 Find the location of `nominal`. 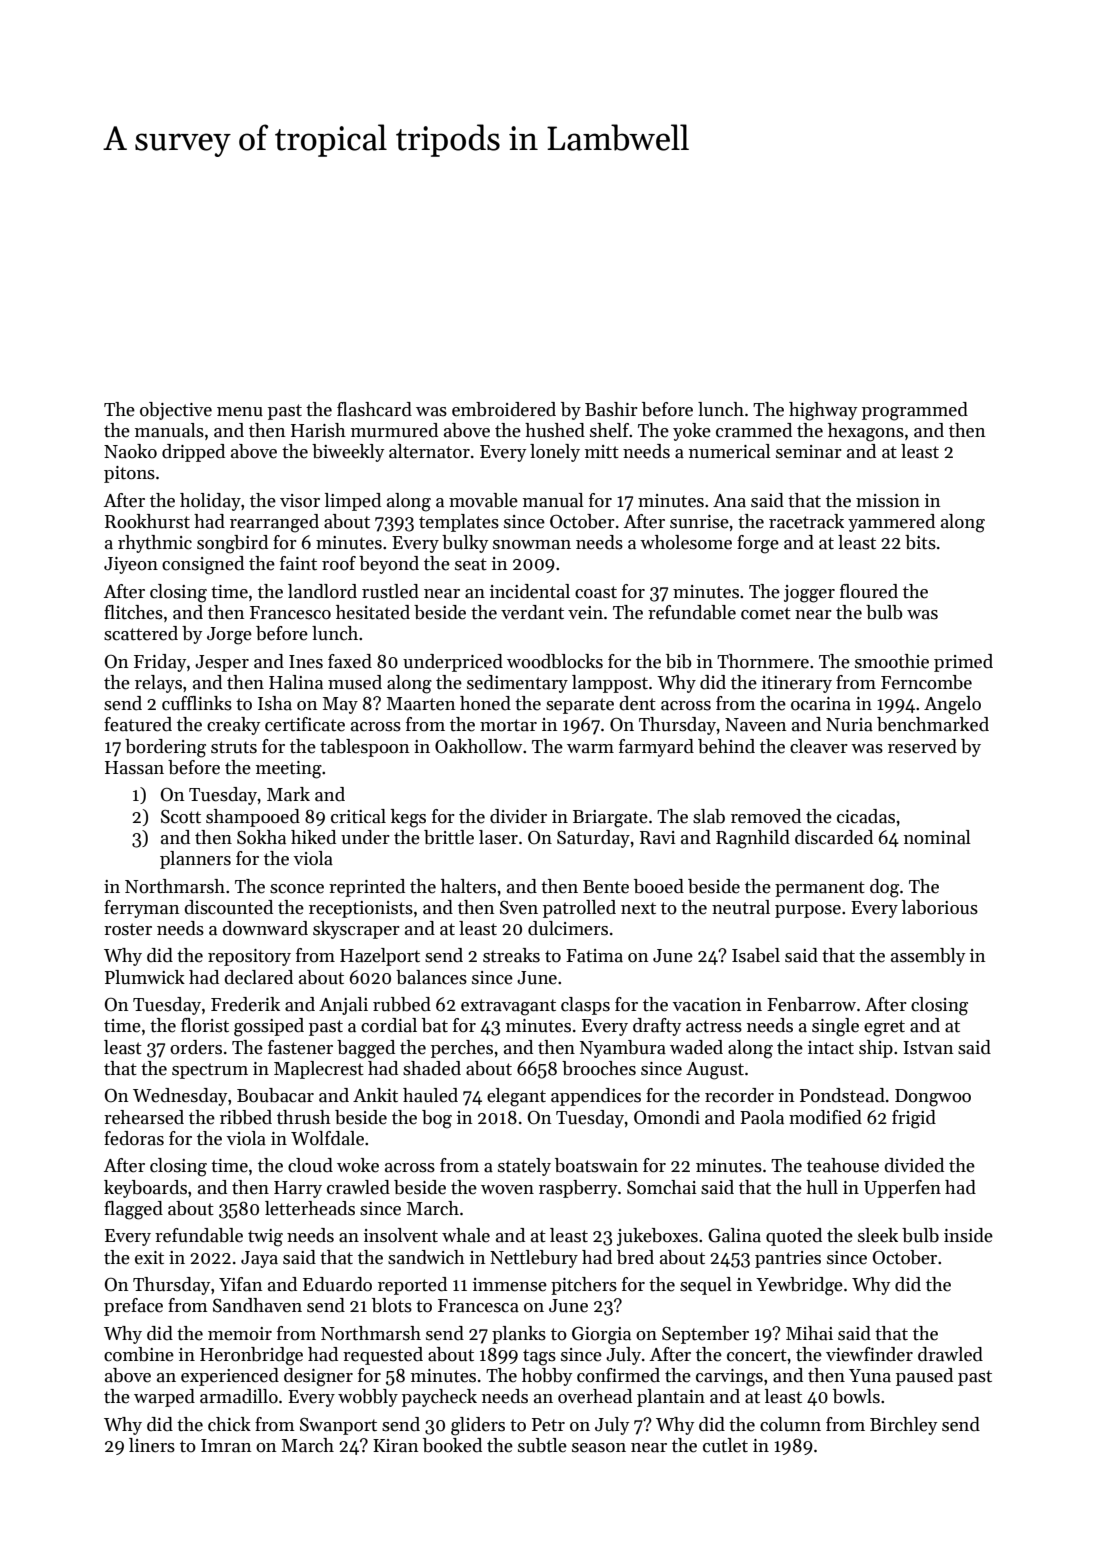

nominal is located at coordinates (937, 837).
